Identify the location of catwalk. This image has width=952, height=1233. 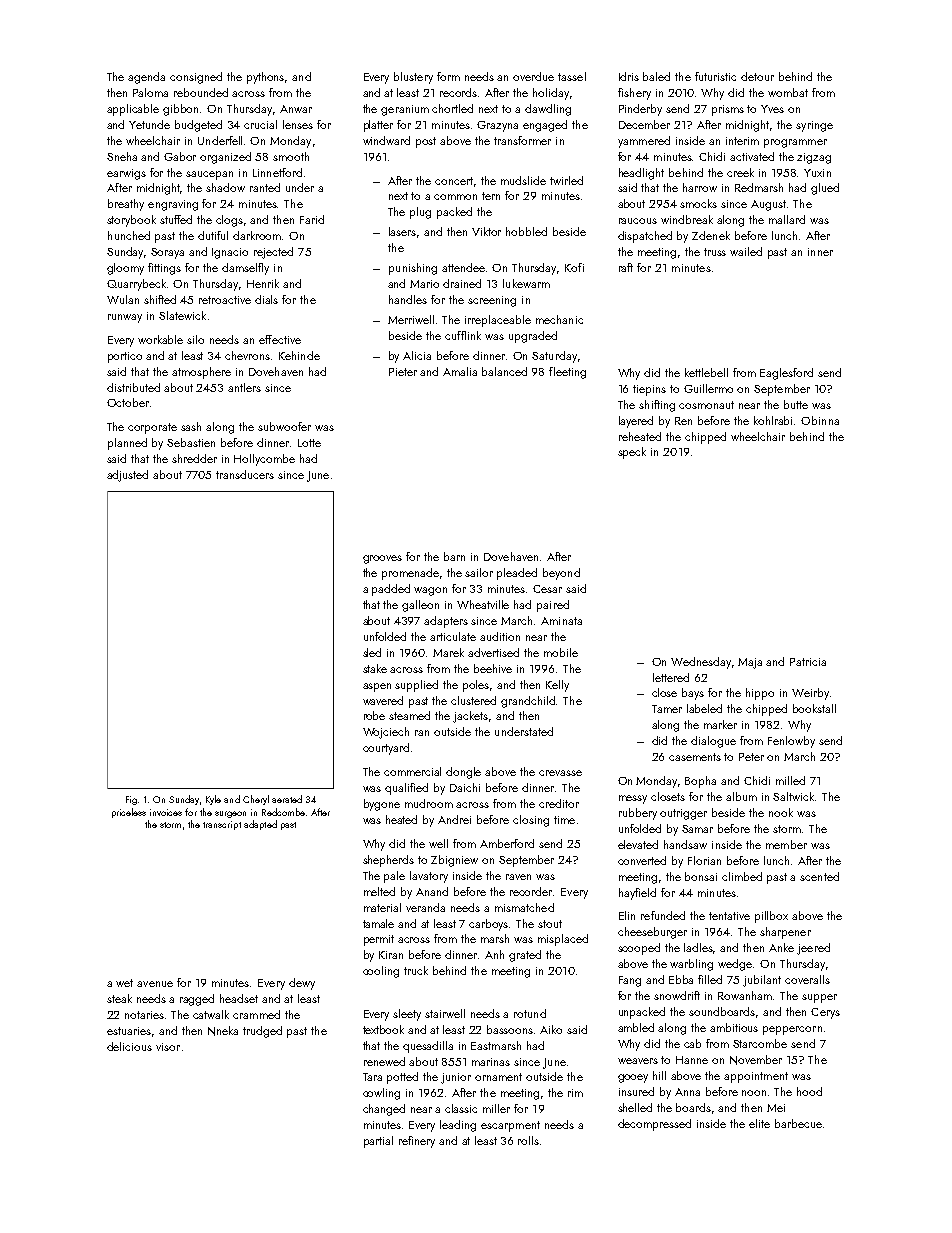
(211, 1014).
